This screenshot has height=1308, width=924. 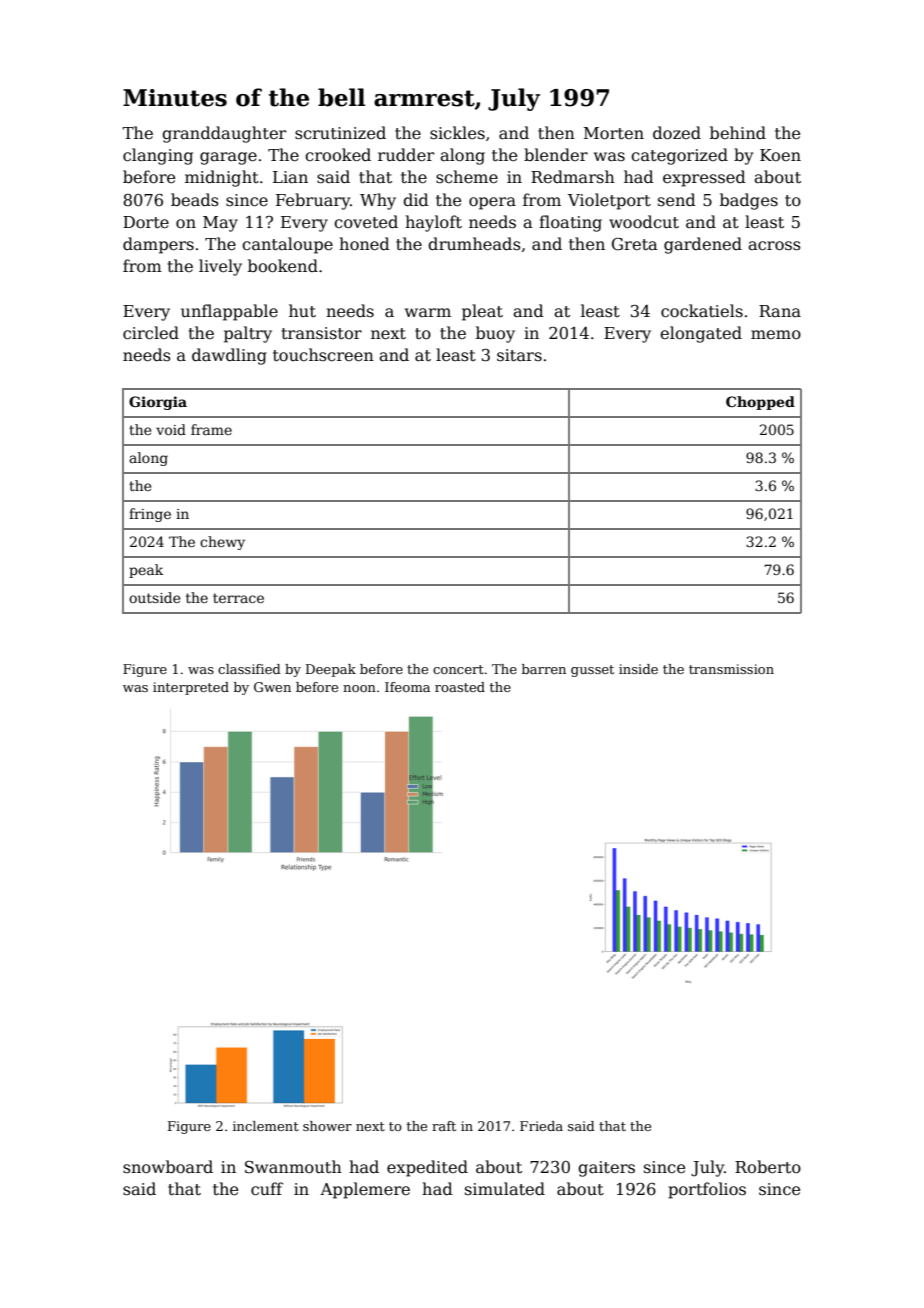 I want to click on transmission, so click(x=731, y=669).
